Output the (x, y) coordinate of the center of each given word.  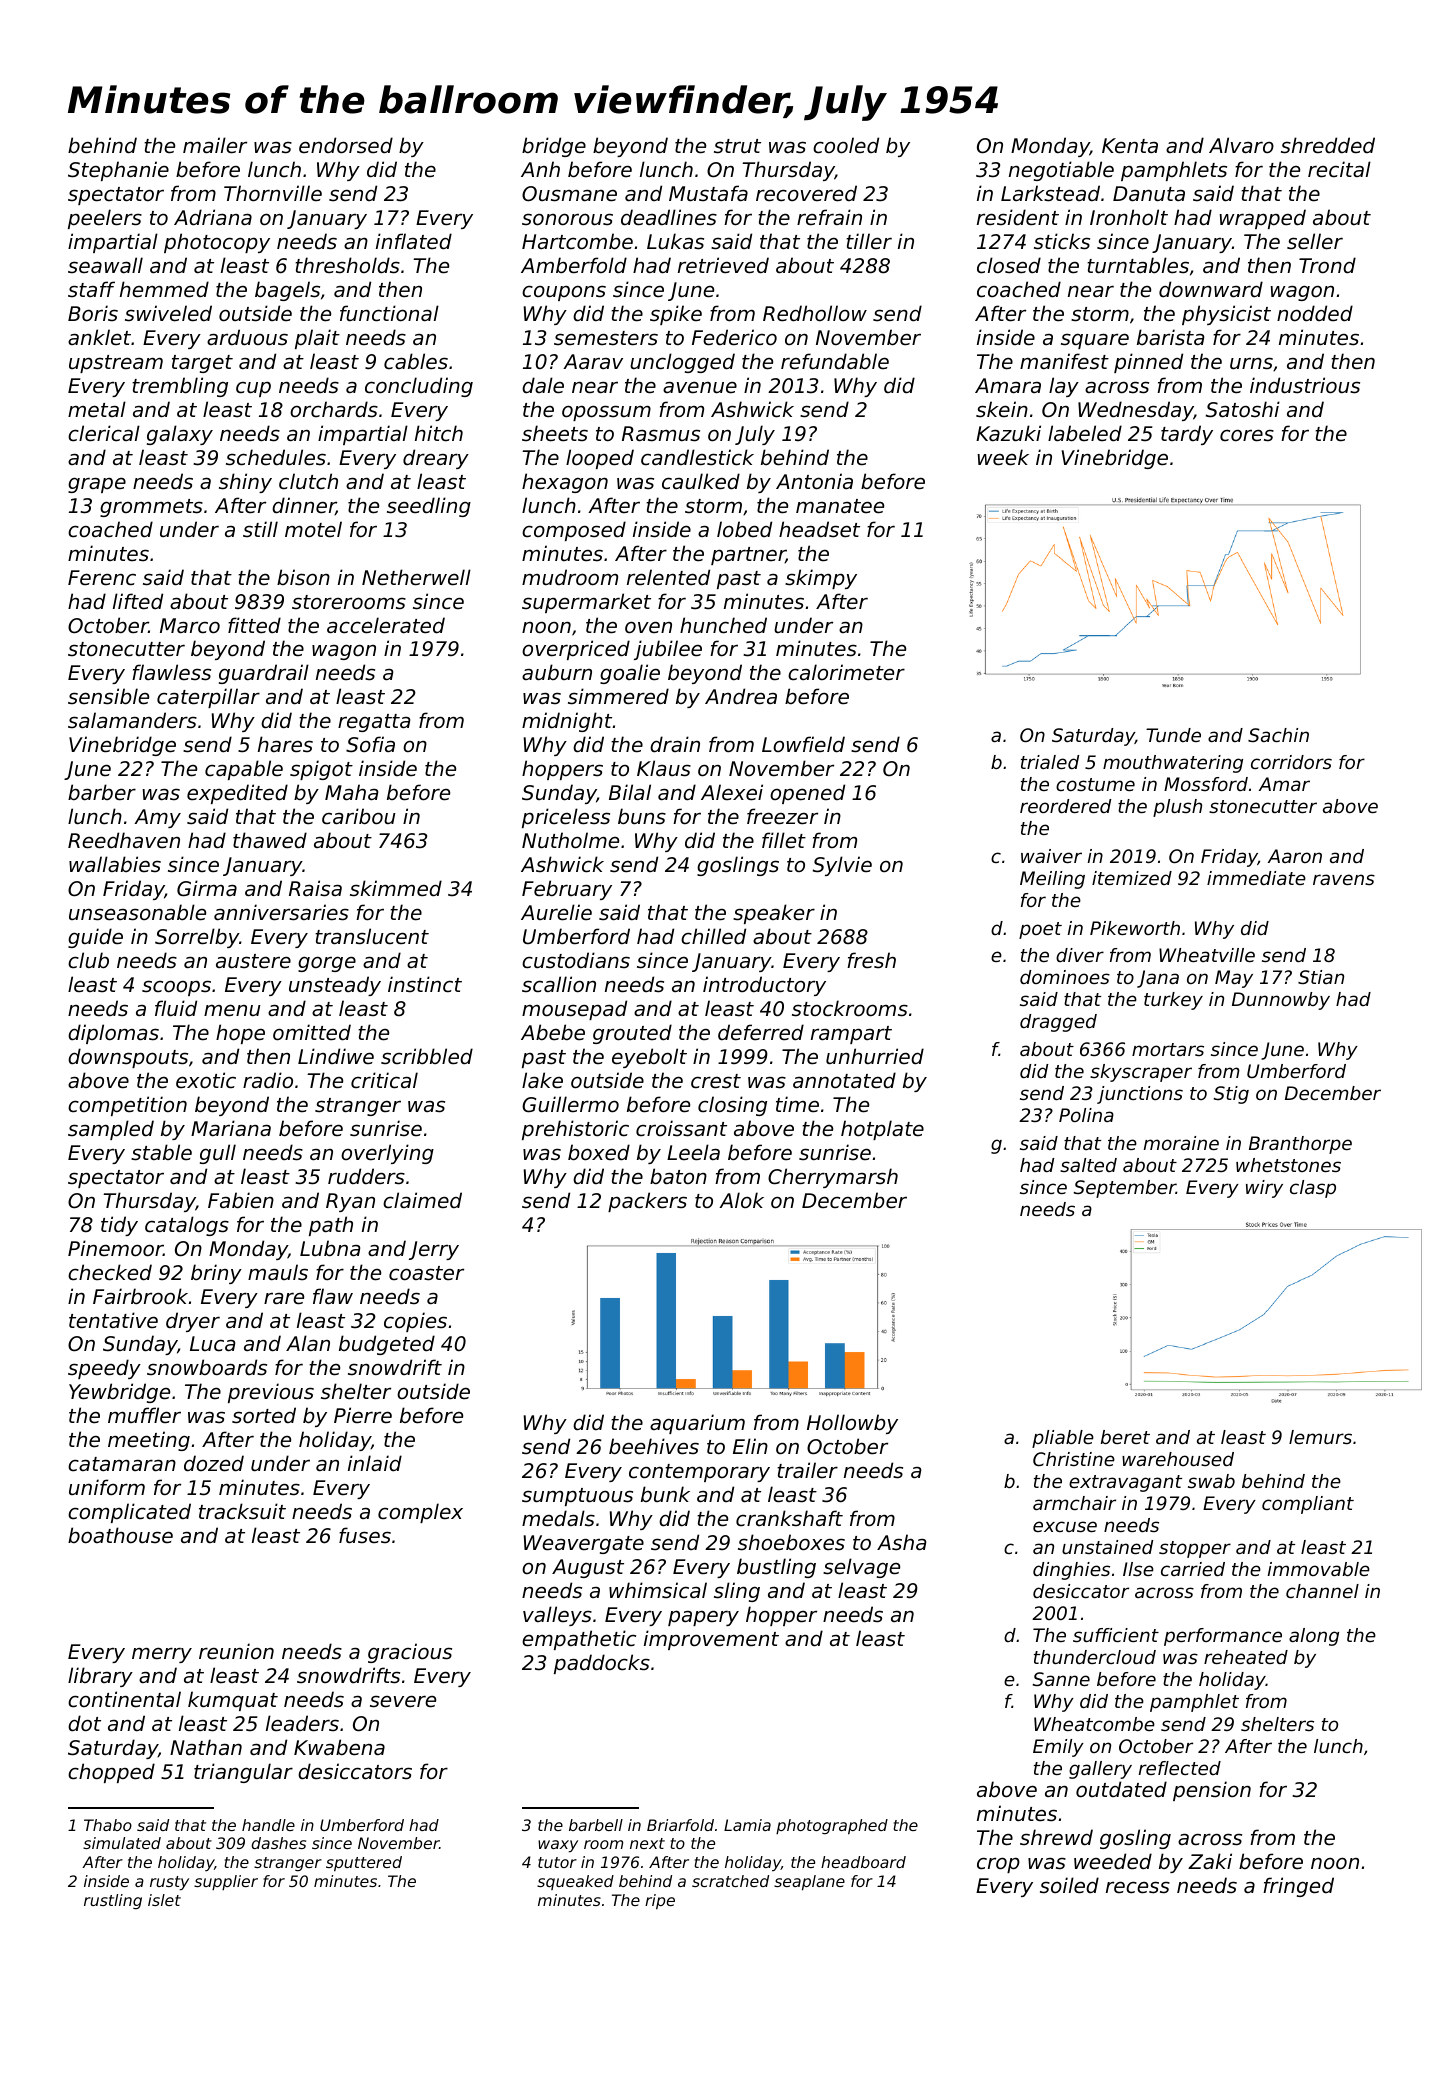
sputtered (364, 1864)
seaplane (809, 1883)
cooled (846, 145)
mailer (215, 145)
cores (1247, 435)
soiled (1069, 1885)
